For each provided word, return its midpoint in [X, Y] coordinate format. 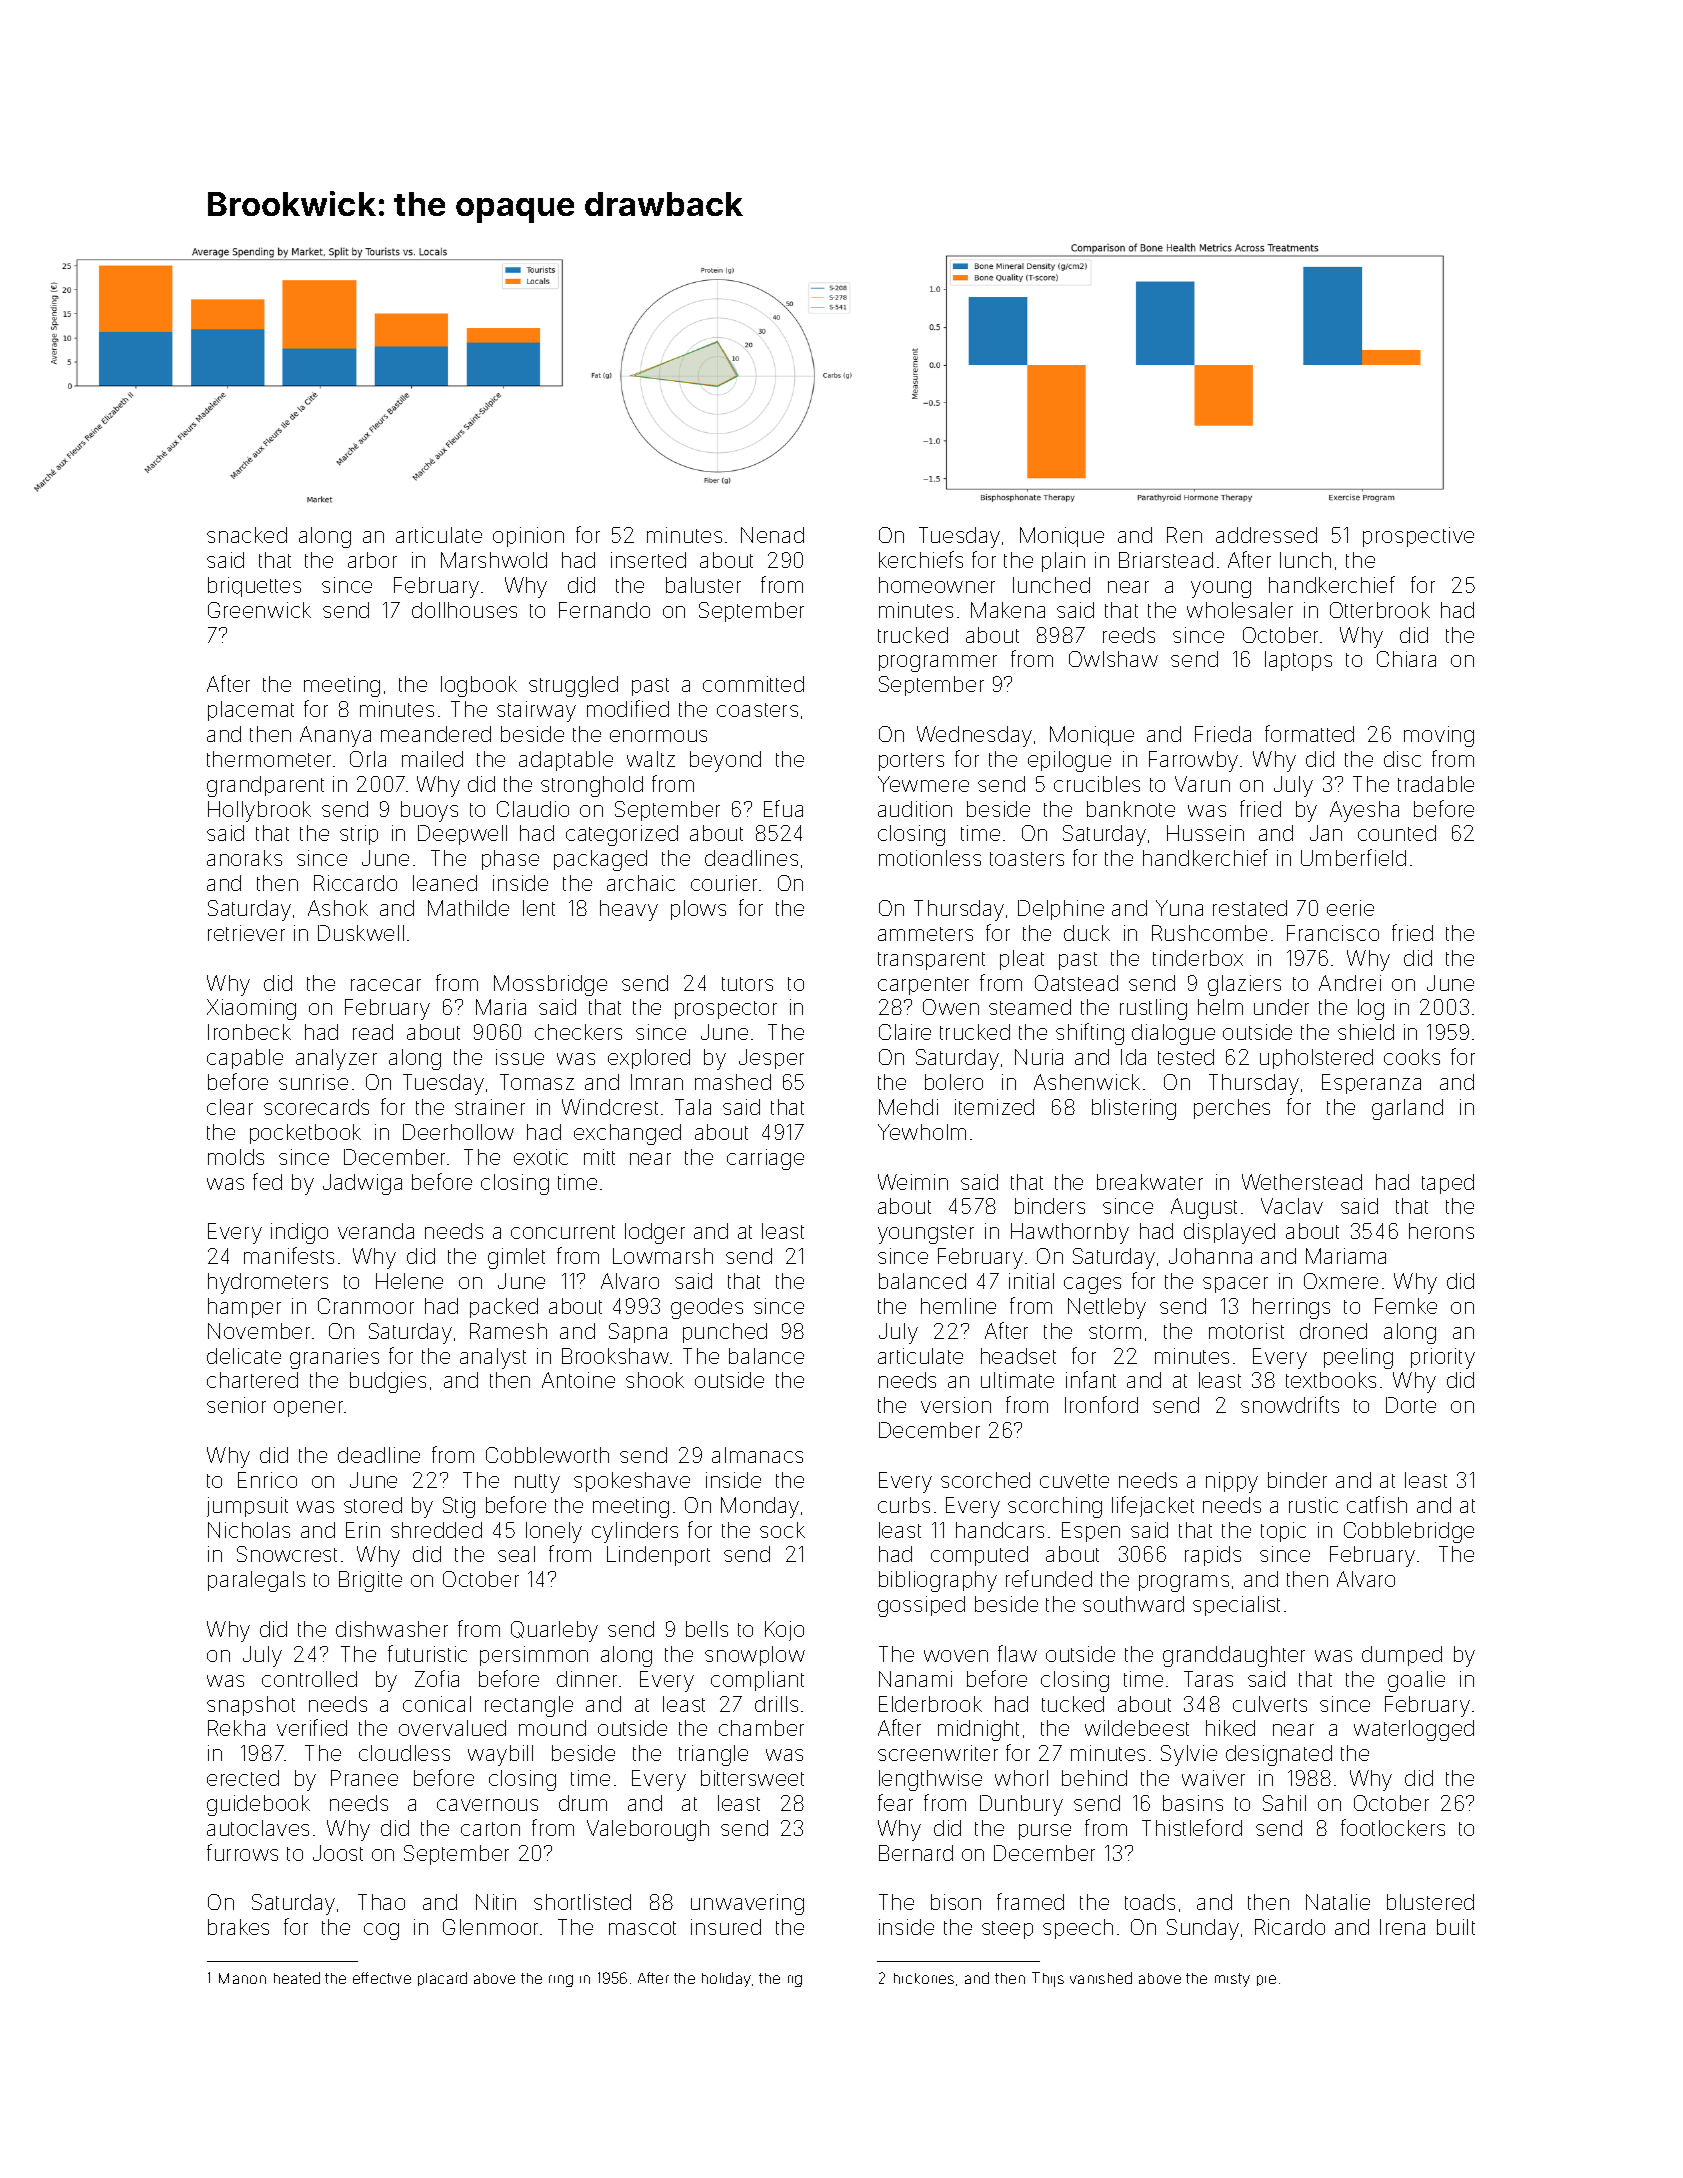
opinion [528, 537]
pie [1266, 1980]
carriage [765, 1159]
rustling [1153, 1009]
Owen [951, 1007]
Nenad [772, 535]
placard [442, 1979]
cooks [1412, 1057]
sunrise [313, 1082]
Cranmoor [366, 1306]
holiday [726, 1979]
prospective [1418, 537]
